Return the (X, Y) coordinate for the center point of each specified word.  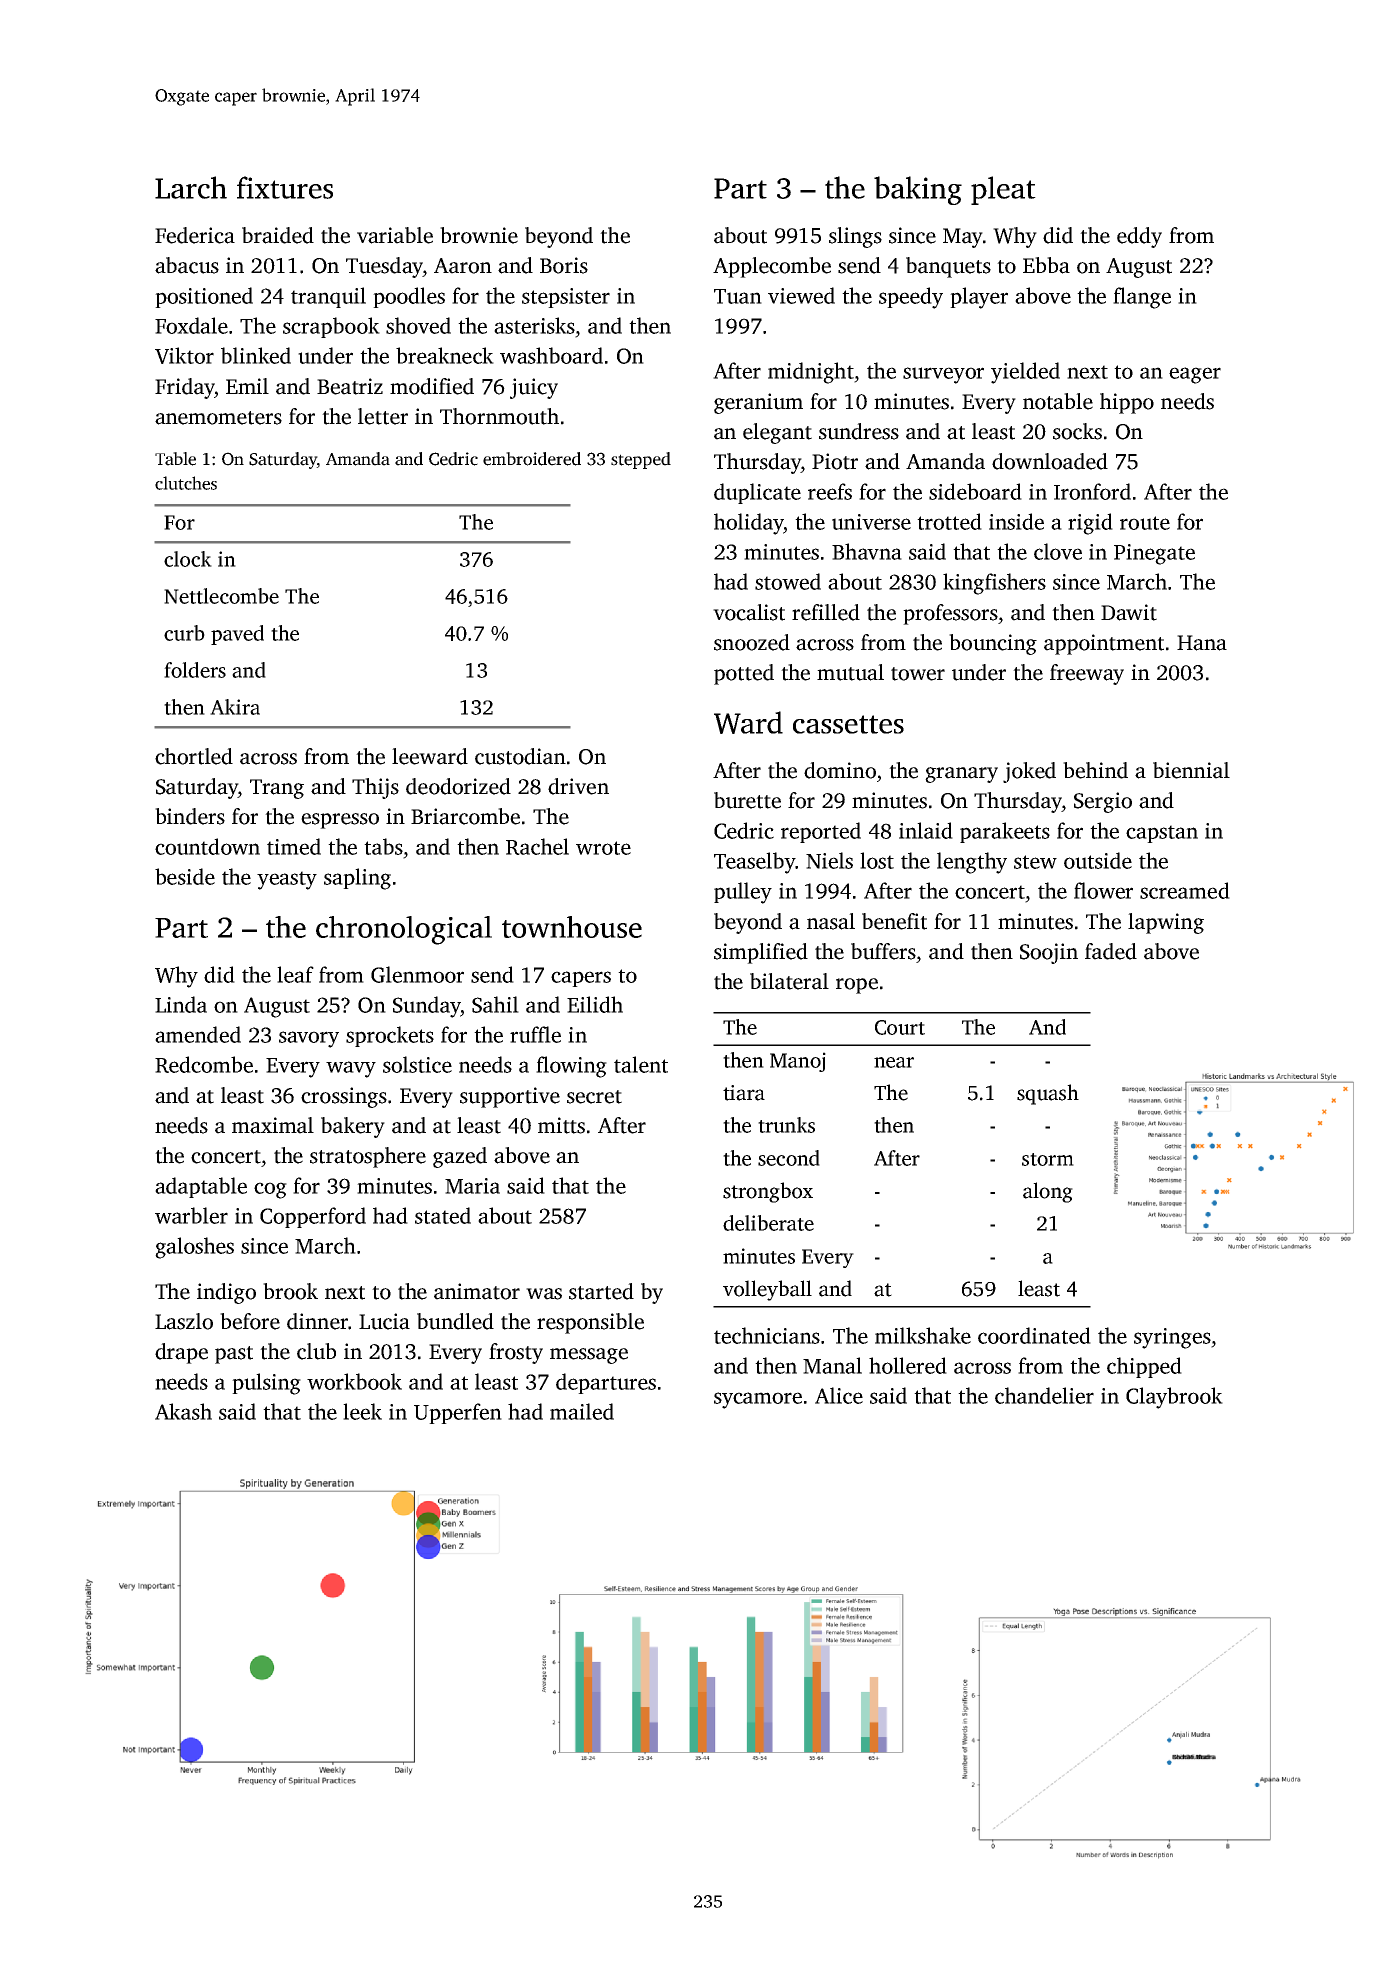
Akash (183, 1411)
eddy (1139, 237)
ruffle (535, 1034)
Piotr (835, 461)
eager (1195, 375)
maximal (273, 1125)
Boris (564, 265)
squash (1048, 1094)
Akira (235, 707)
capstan (1162, 834)
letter (383, 416)
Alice (839, 1395)
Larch (191, 187)
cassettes (848, 724)
